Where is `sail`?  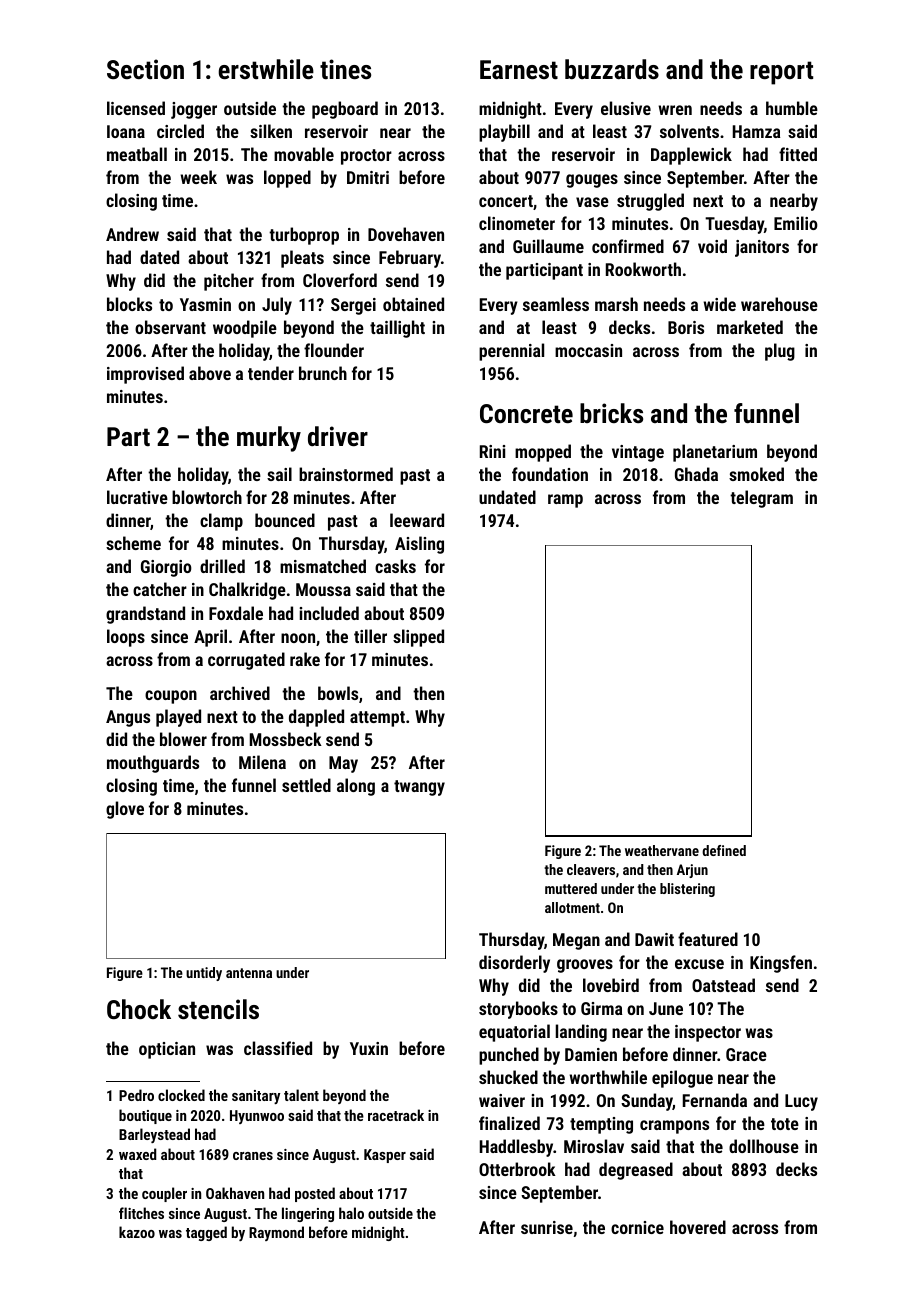
sail is located at coordinates (279, 474).
